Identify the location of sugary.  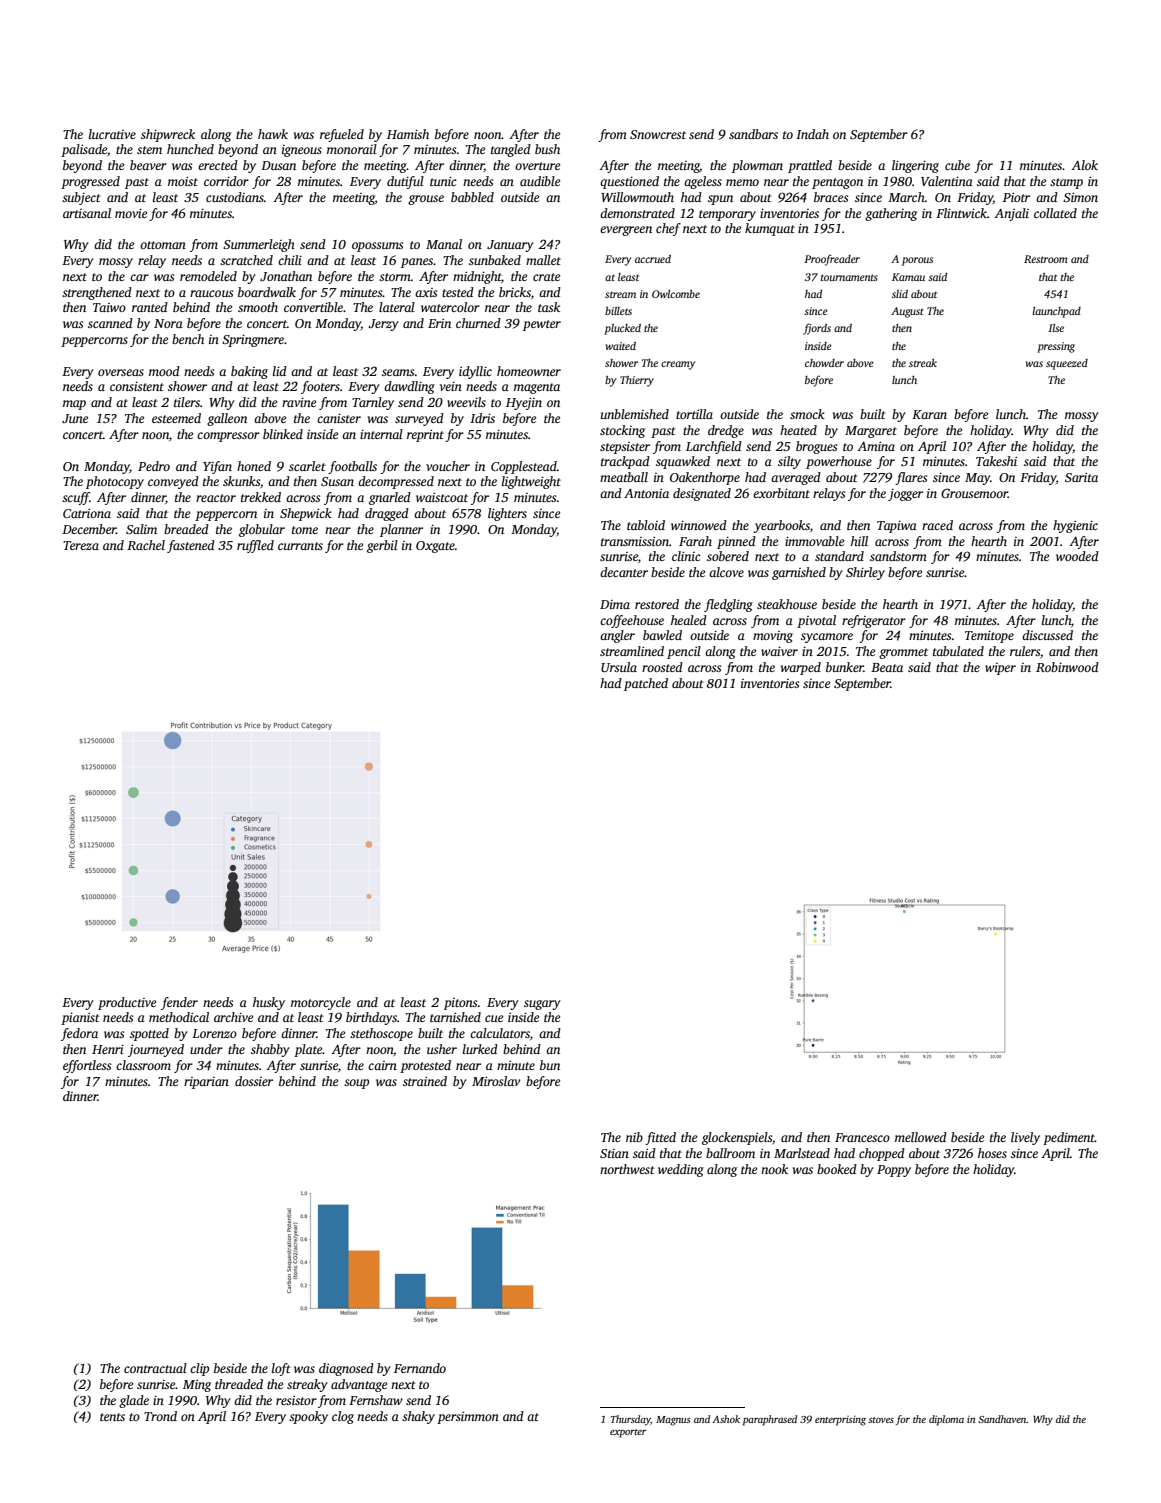
(542, 1005).
